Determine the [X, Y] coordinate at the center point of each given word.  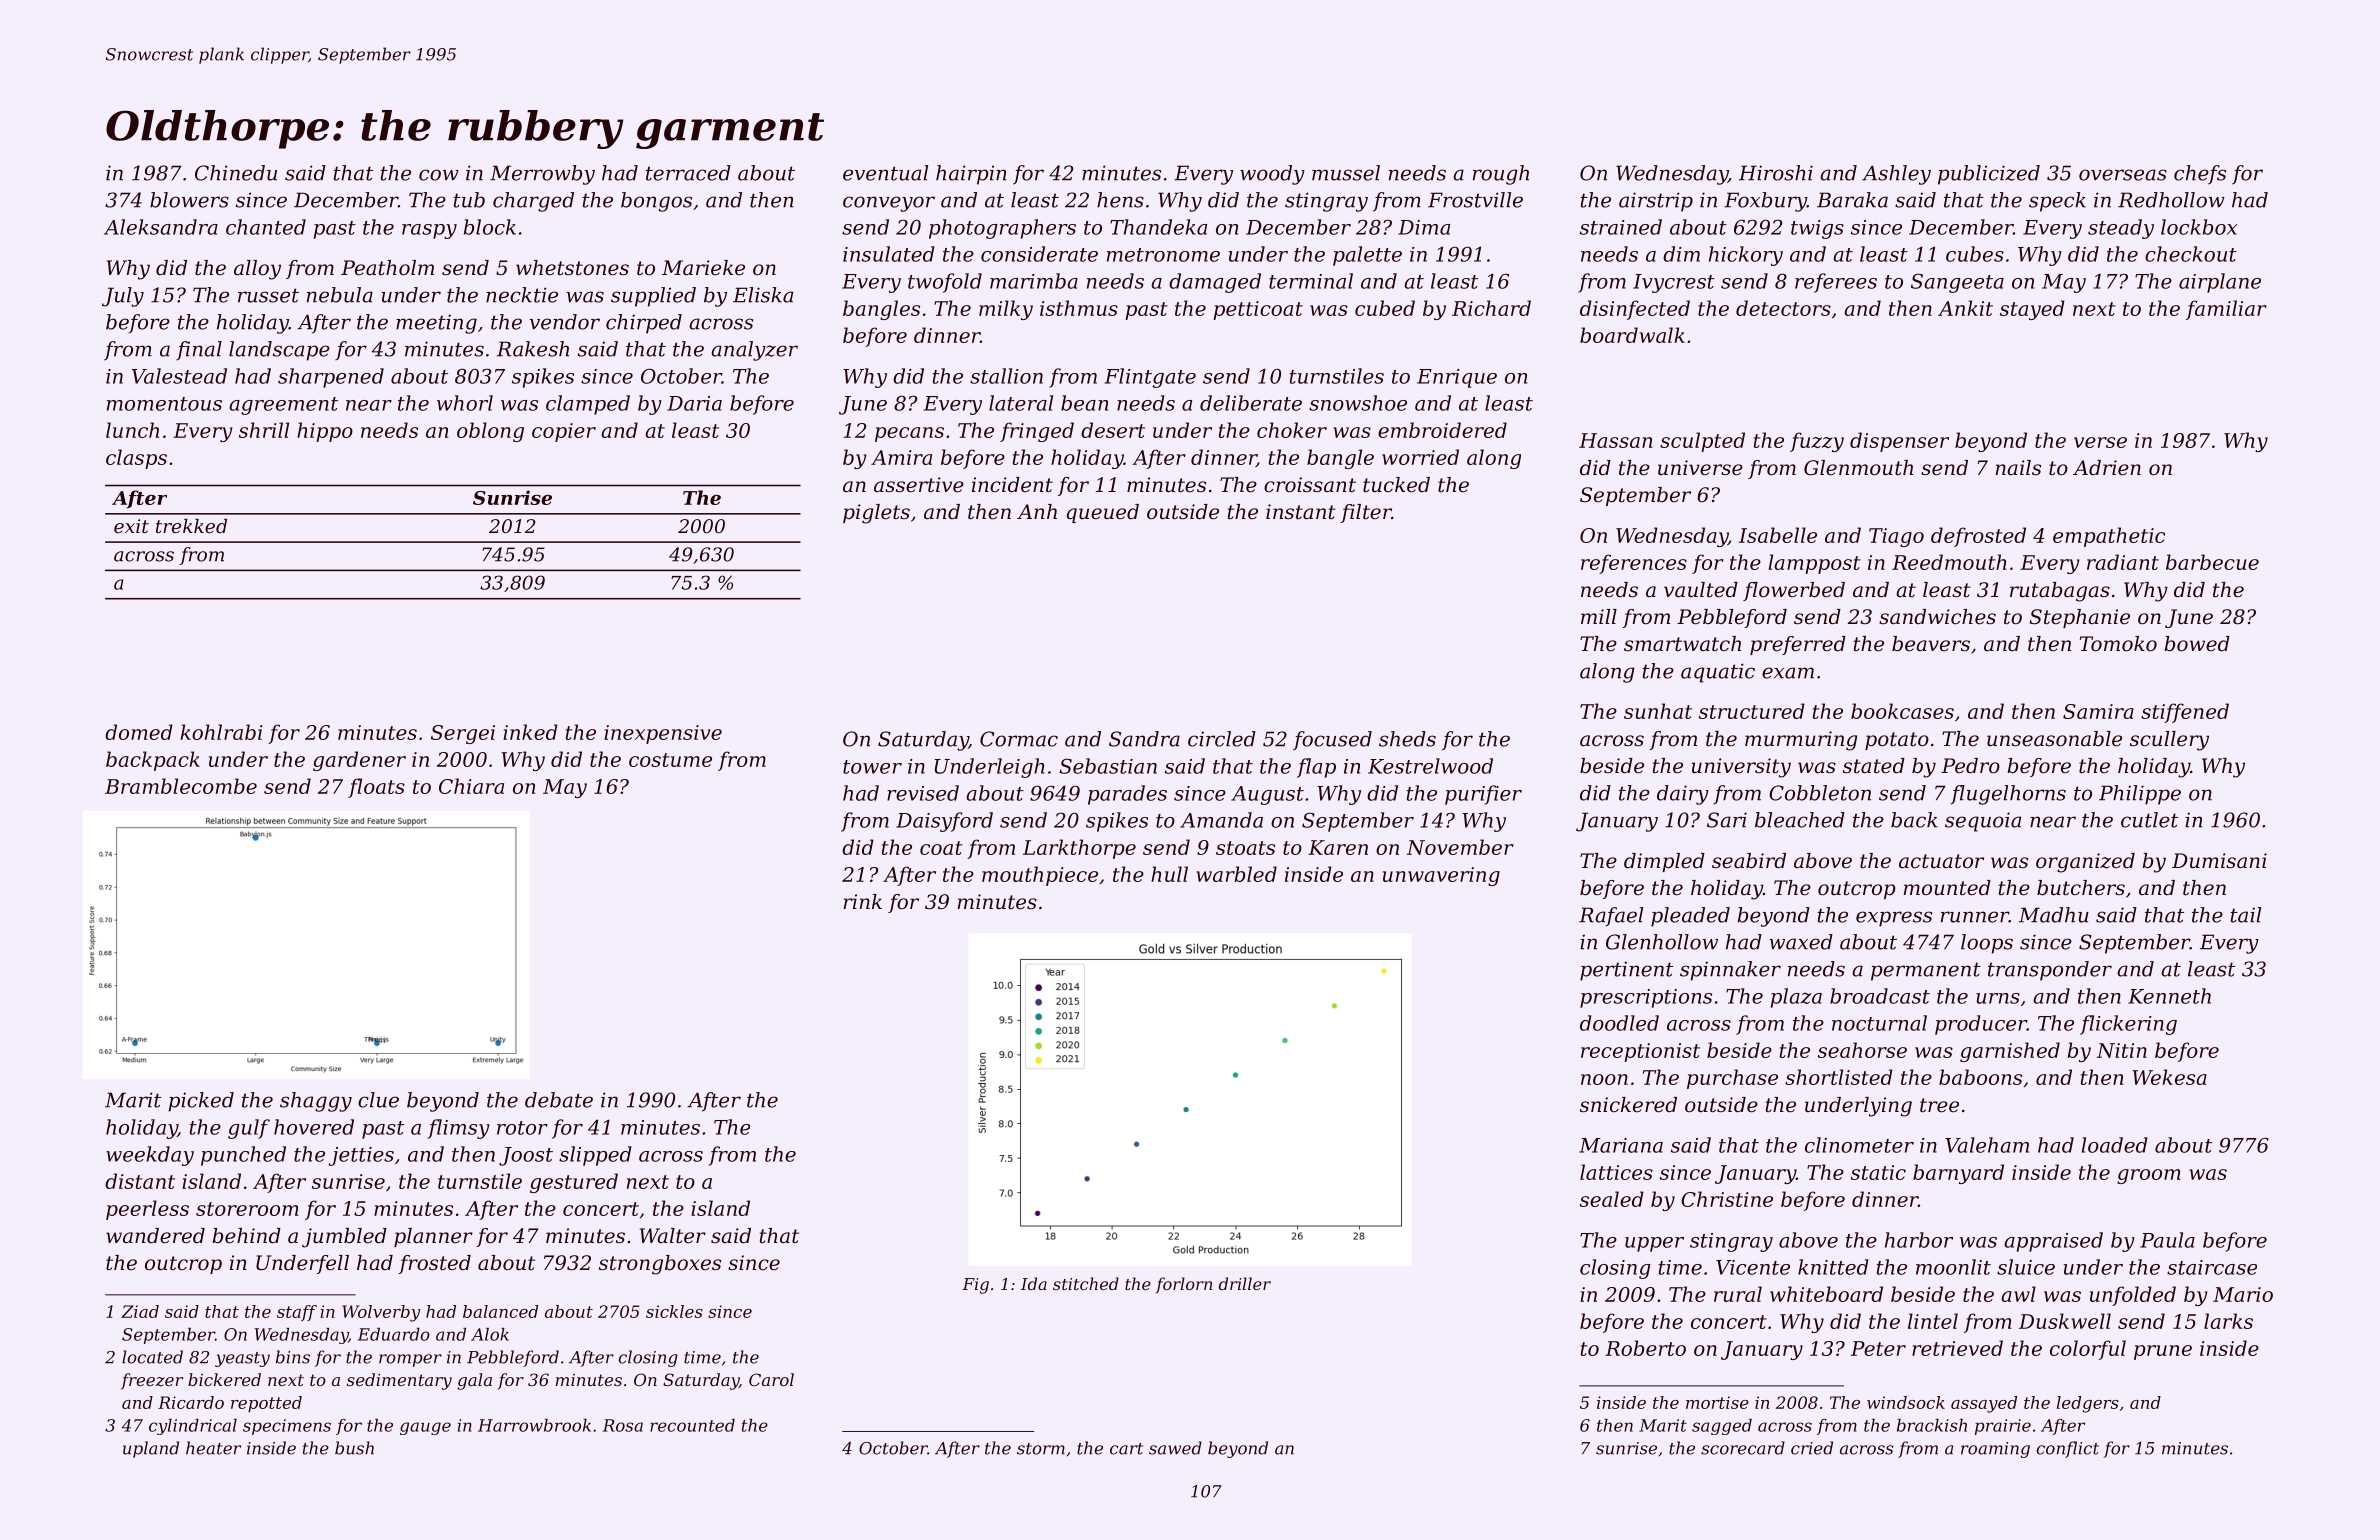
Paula [2167, 1240]
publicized [1989, 175]
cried [1812, 1448]
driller [1245, 1283]
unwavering [1441, 876]
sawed [1175, 1448]
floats [376, 788]
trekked [191, 526]
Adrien [2107, 468]
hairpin [971, 175]
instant [1301, 512]
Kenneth [2169, 996]
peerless [147, 1210]
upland [151, 1449]
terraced [688, 173]
